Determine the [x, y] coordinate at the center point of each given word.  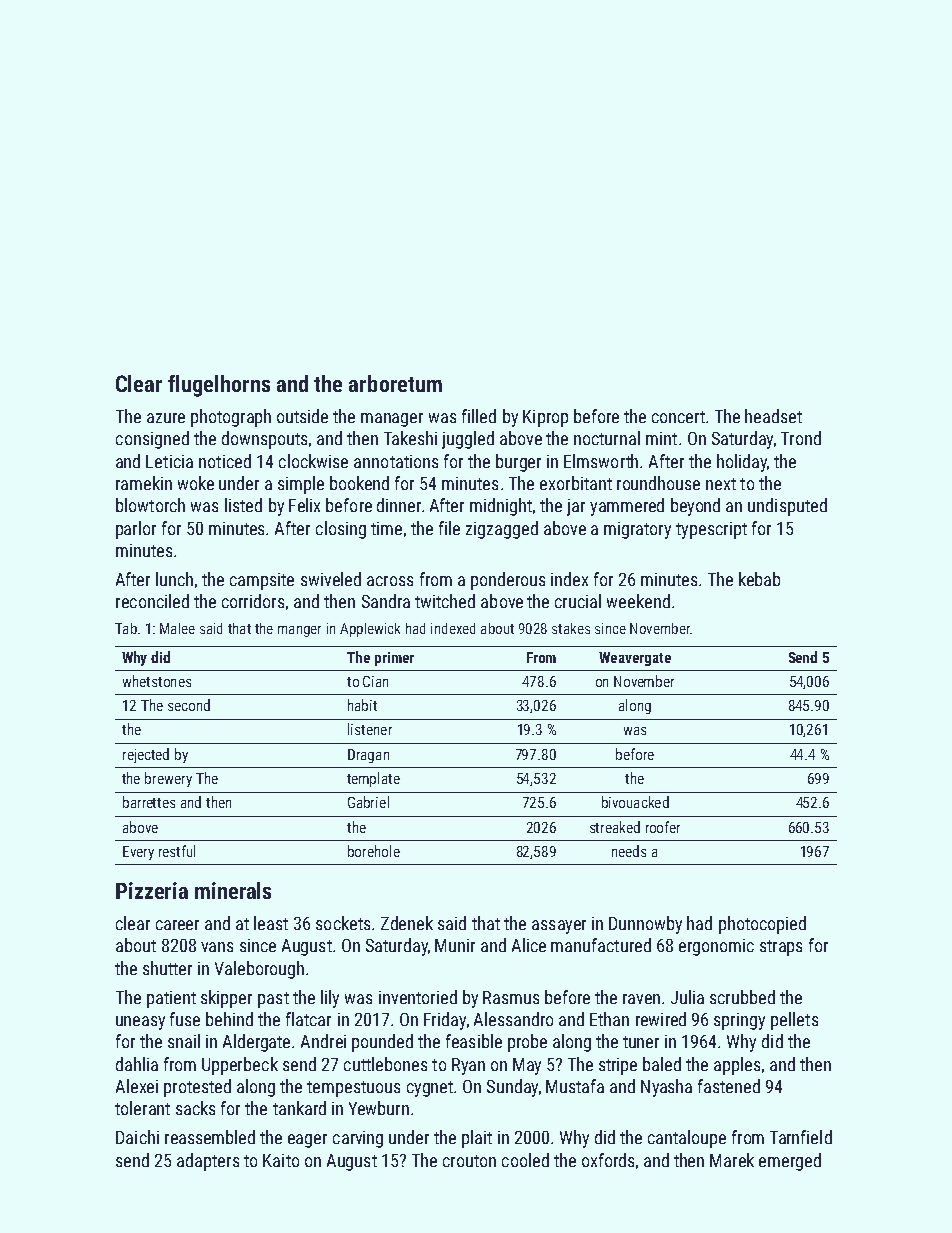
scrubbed [742, 997]
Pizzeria [152, 890]
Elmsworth [601, 461]
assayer [559, 927]
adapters [208, 1162]
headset [773, 416]
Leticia [169, 461]
